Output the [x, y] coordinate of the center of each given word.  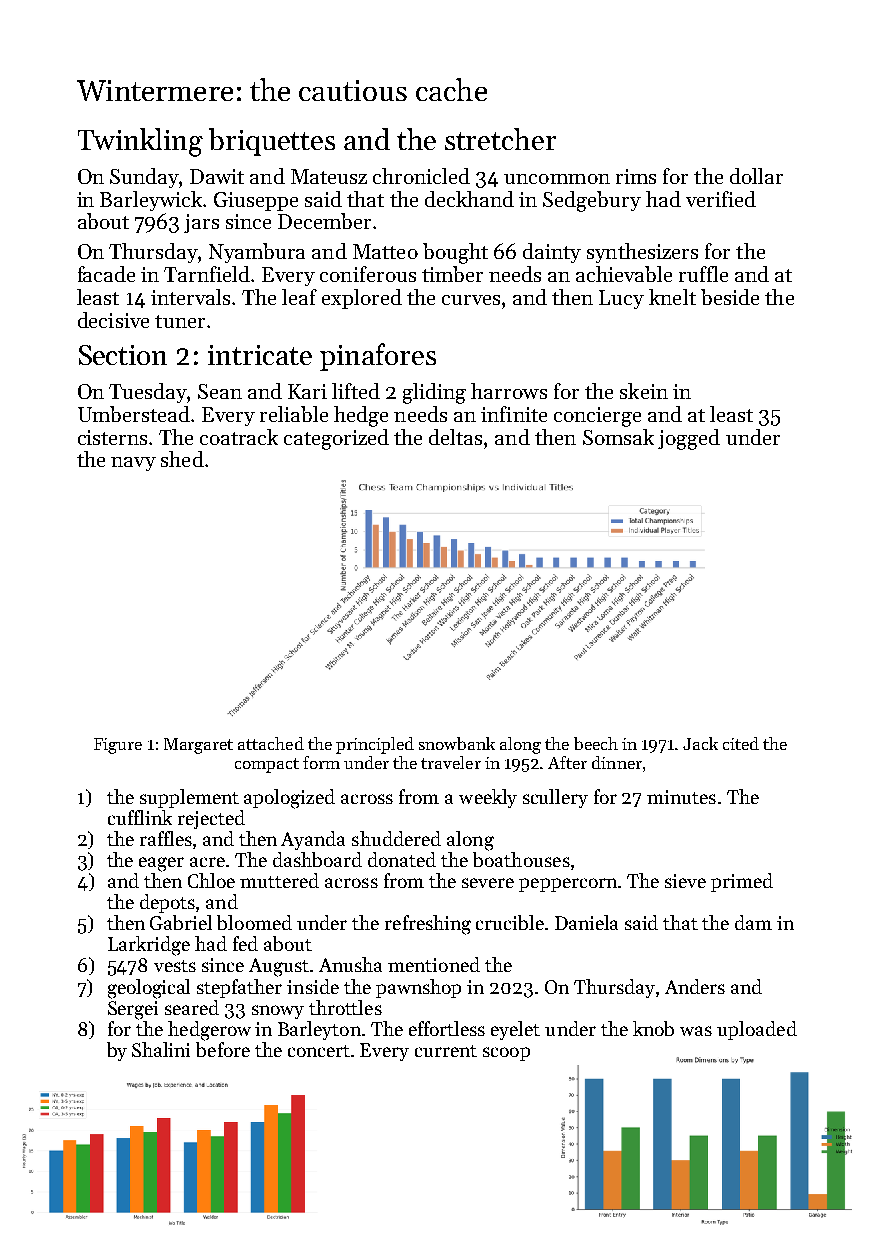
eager [161, 864]
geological [149, 989]
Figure [118, 746]
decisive [113, 320]
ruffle [703, 274]
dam [753, 922]
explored [362, 299]
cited [741, 743]
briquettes [272, 142]
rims [636, 176]
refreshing [428, 925]
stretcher [500, 139]
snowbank [457, 743]
